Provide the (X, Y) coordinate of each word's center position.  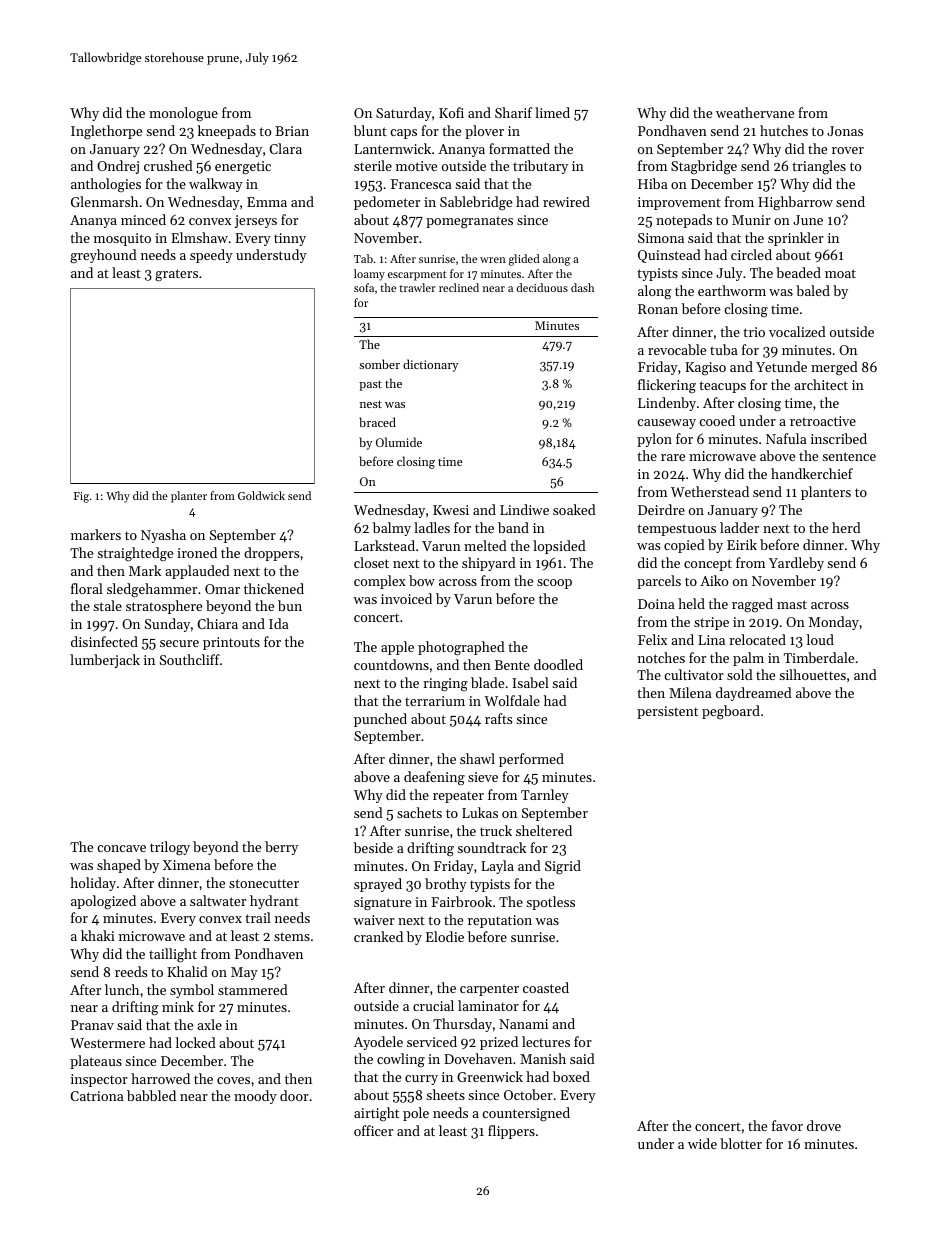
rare (673, 457)
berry (281, 848)
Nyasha (163, 536)
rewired (566, 201)
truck (496, 830)
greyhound (103, 256)
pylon (654, 440)
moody (255, 1097)
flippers (511, 1132)
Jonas (845, 131)
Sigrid (563, 867)
